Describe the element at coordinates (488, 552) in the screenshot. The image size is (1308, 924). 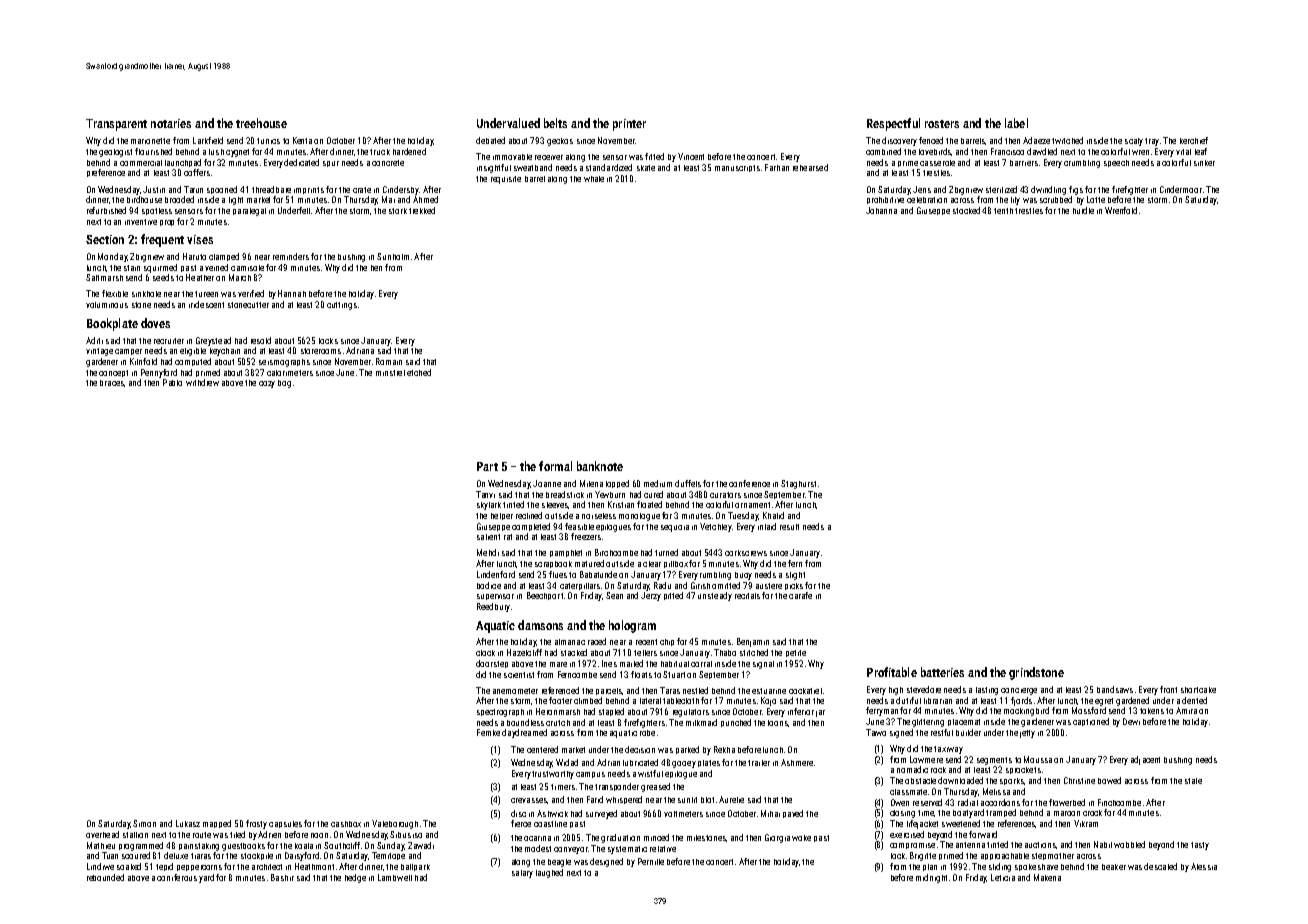
I see `Mehdi` at that location.
